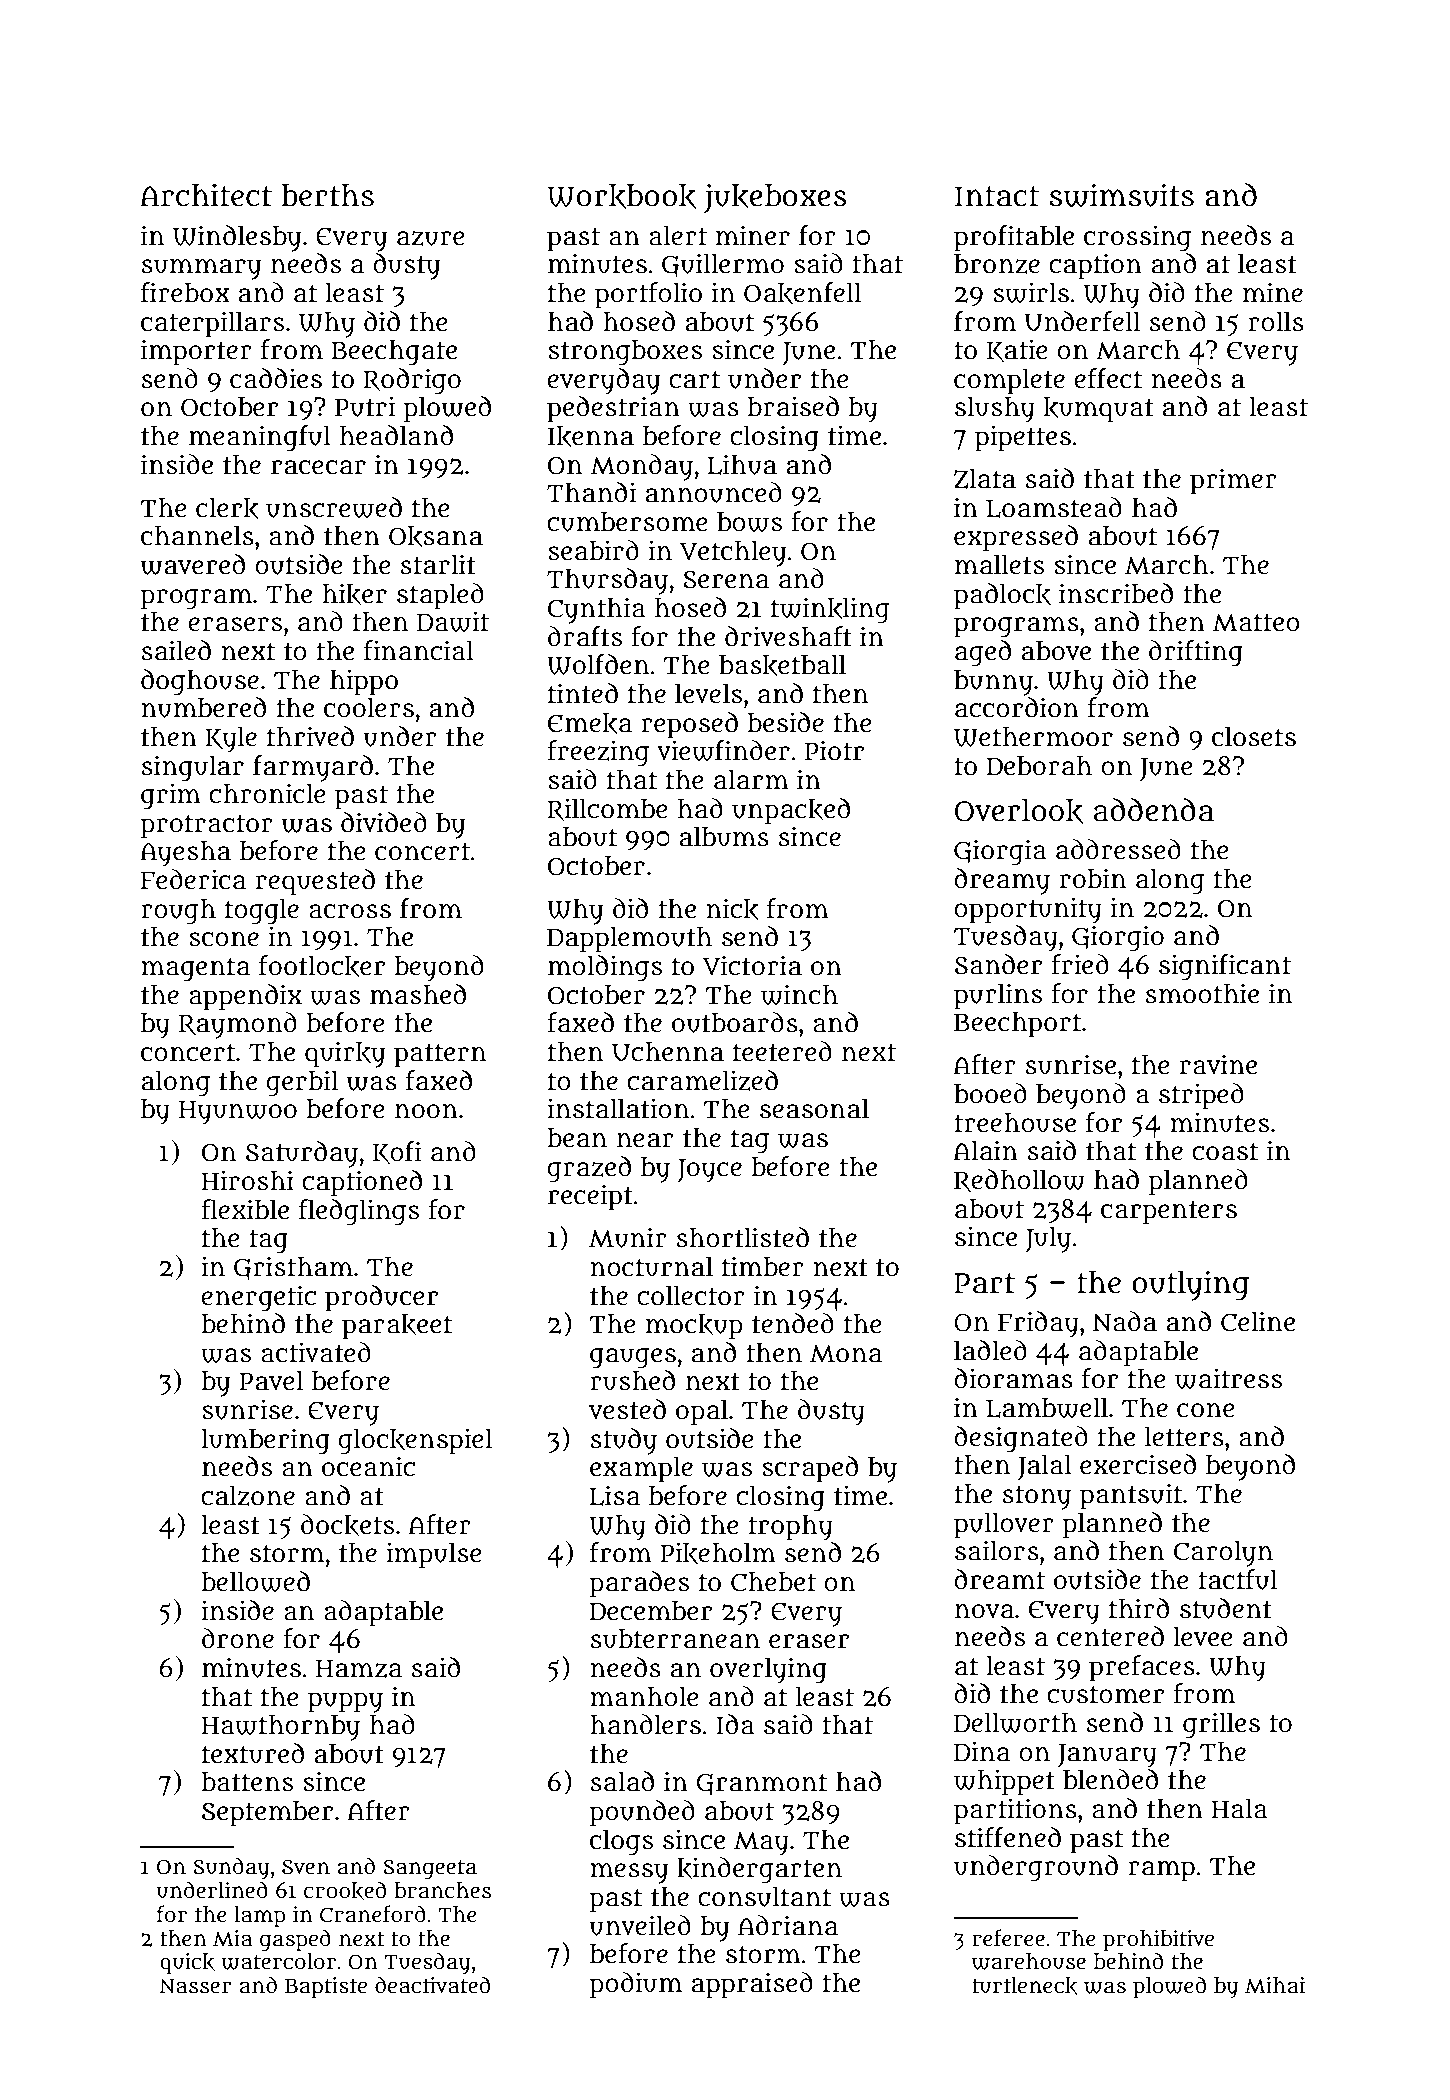 The image size is (1450, 2100). Describe the element at coordinates (993, 683) in the screenshot. I see `bunny` at that location.
